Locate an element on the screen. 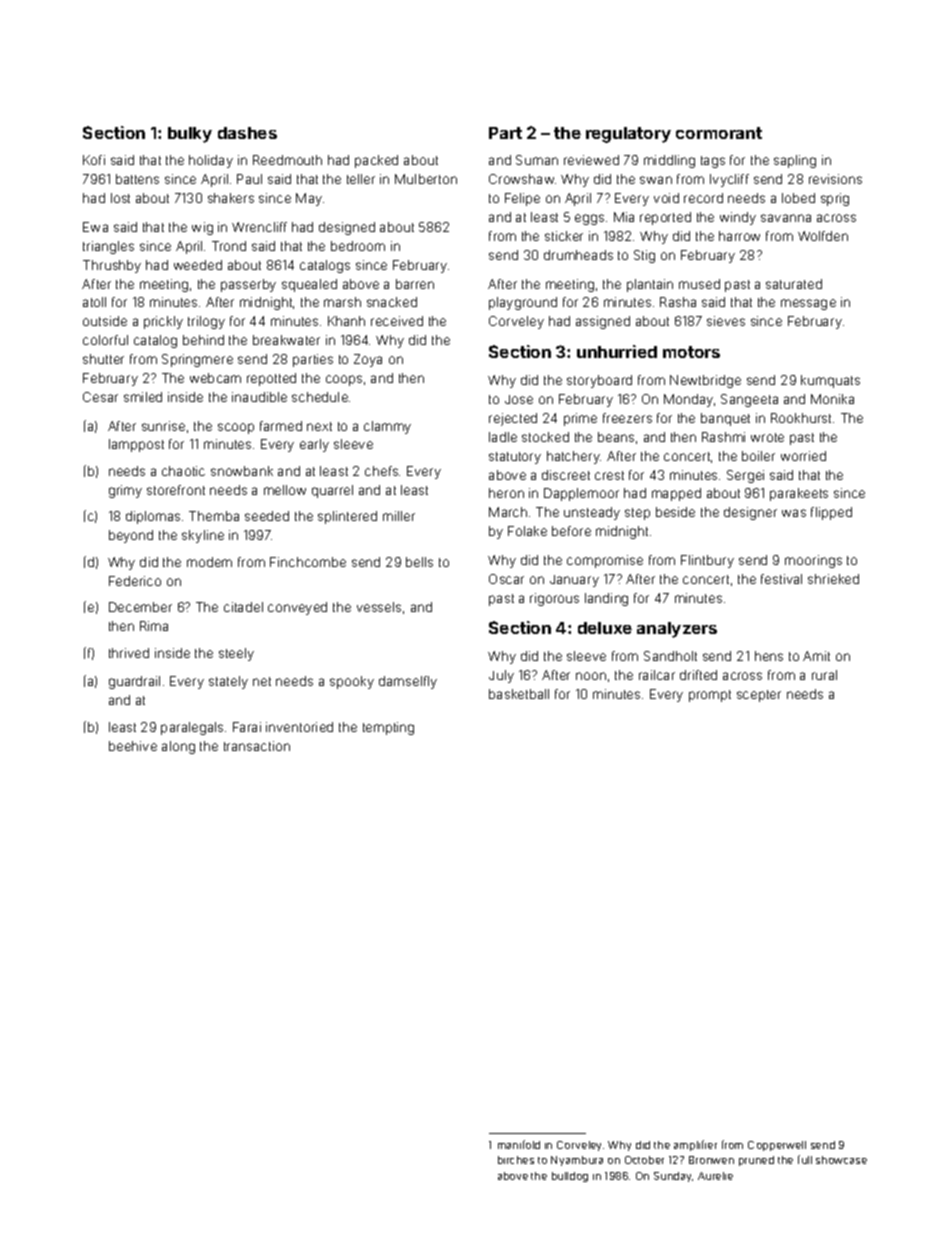  bulldog is located at coordinates (570, 1177).
